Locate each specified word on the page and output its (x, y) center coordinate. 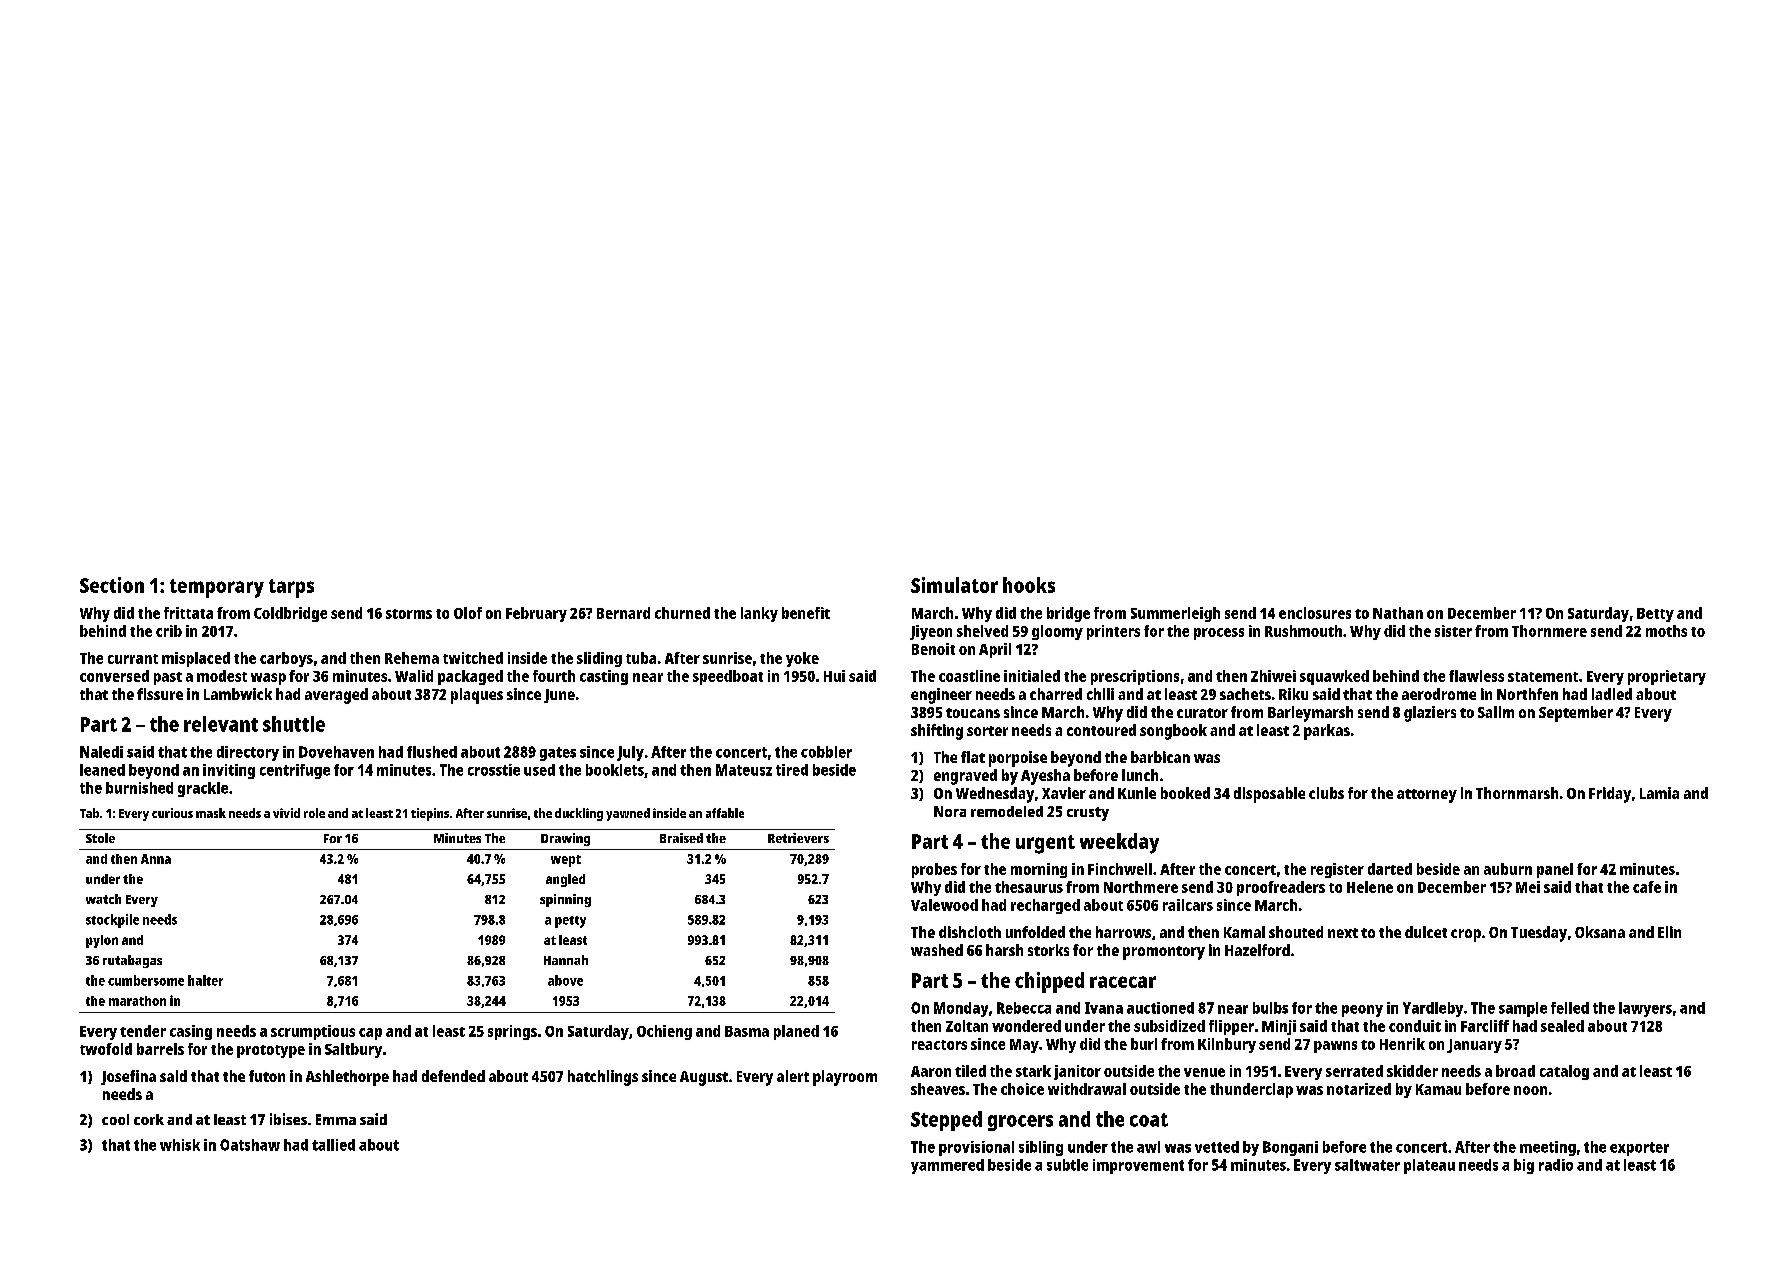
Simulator (954, 585)
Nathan (1398, 613)
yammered (947, 1166)
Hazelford (1257, 950)
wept (566, 861)
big (1524, 1166)
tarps (291, 588)
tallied (333, 1145)
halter (205, 980)
